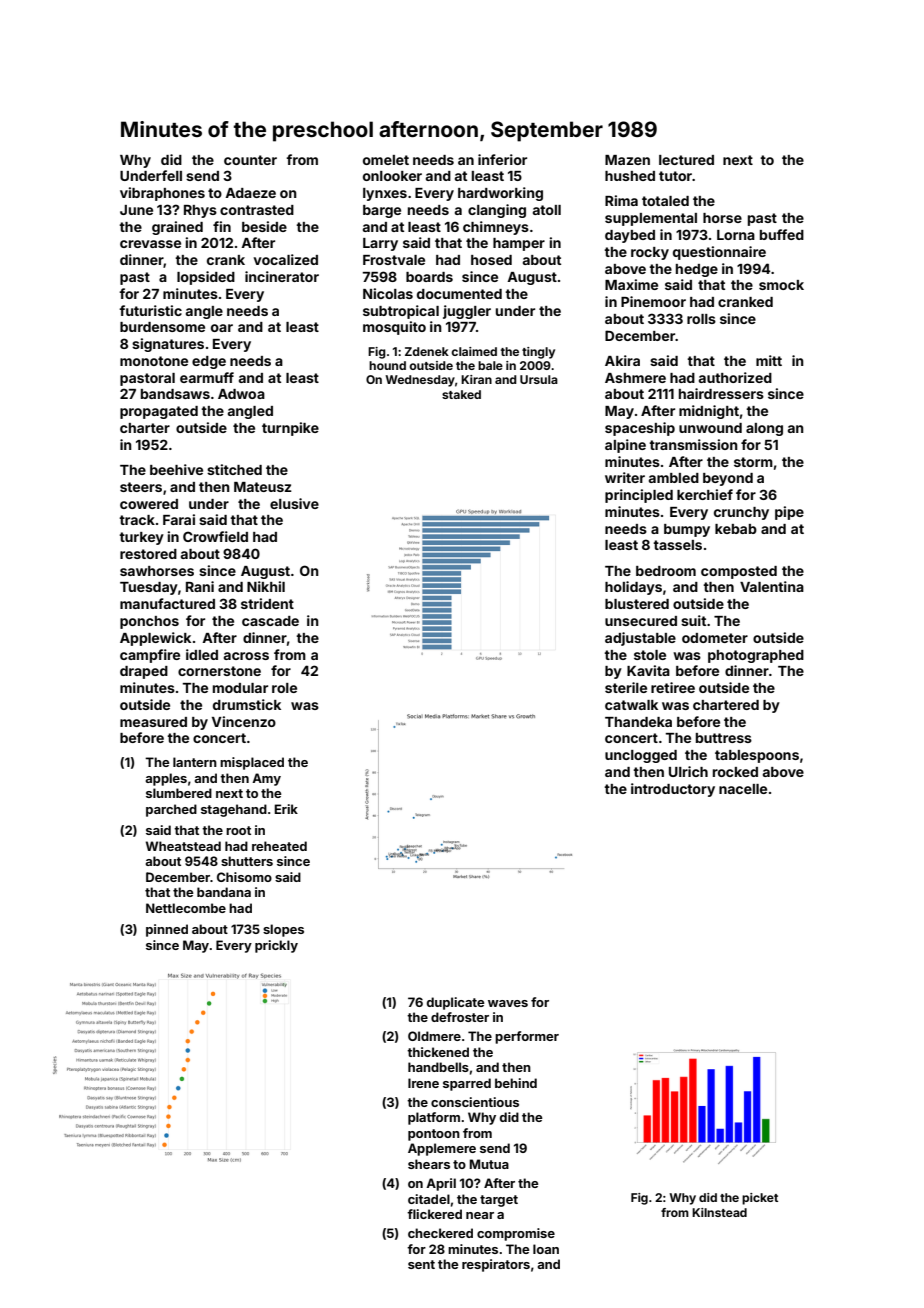  What do you see at coordinates (150, 656) in the document?
I see `campfire` at bounding box center [150, 656].
